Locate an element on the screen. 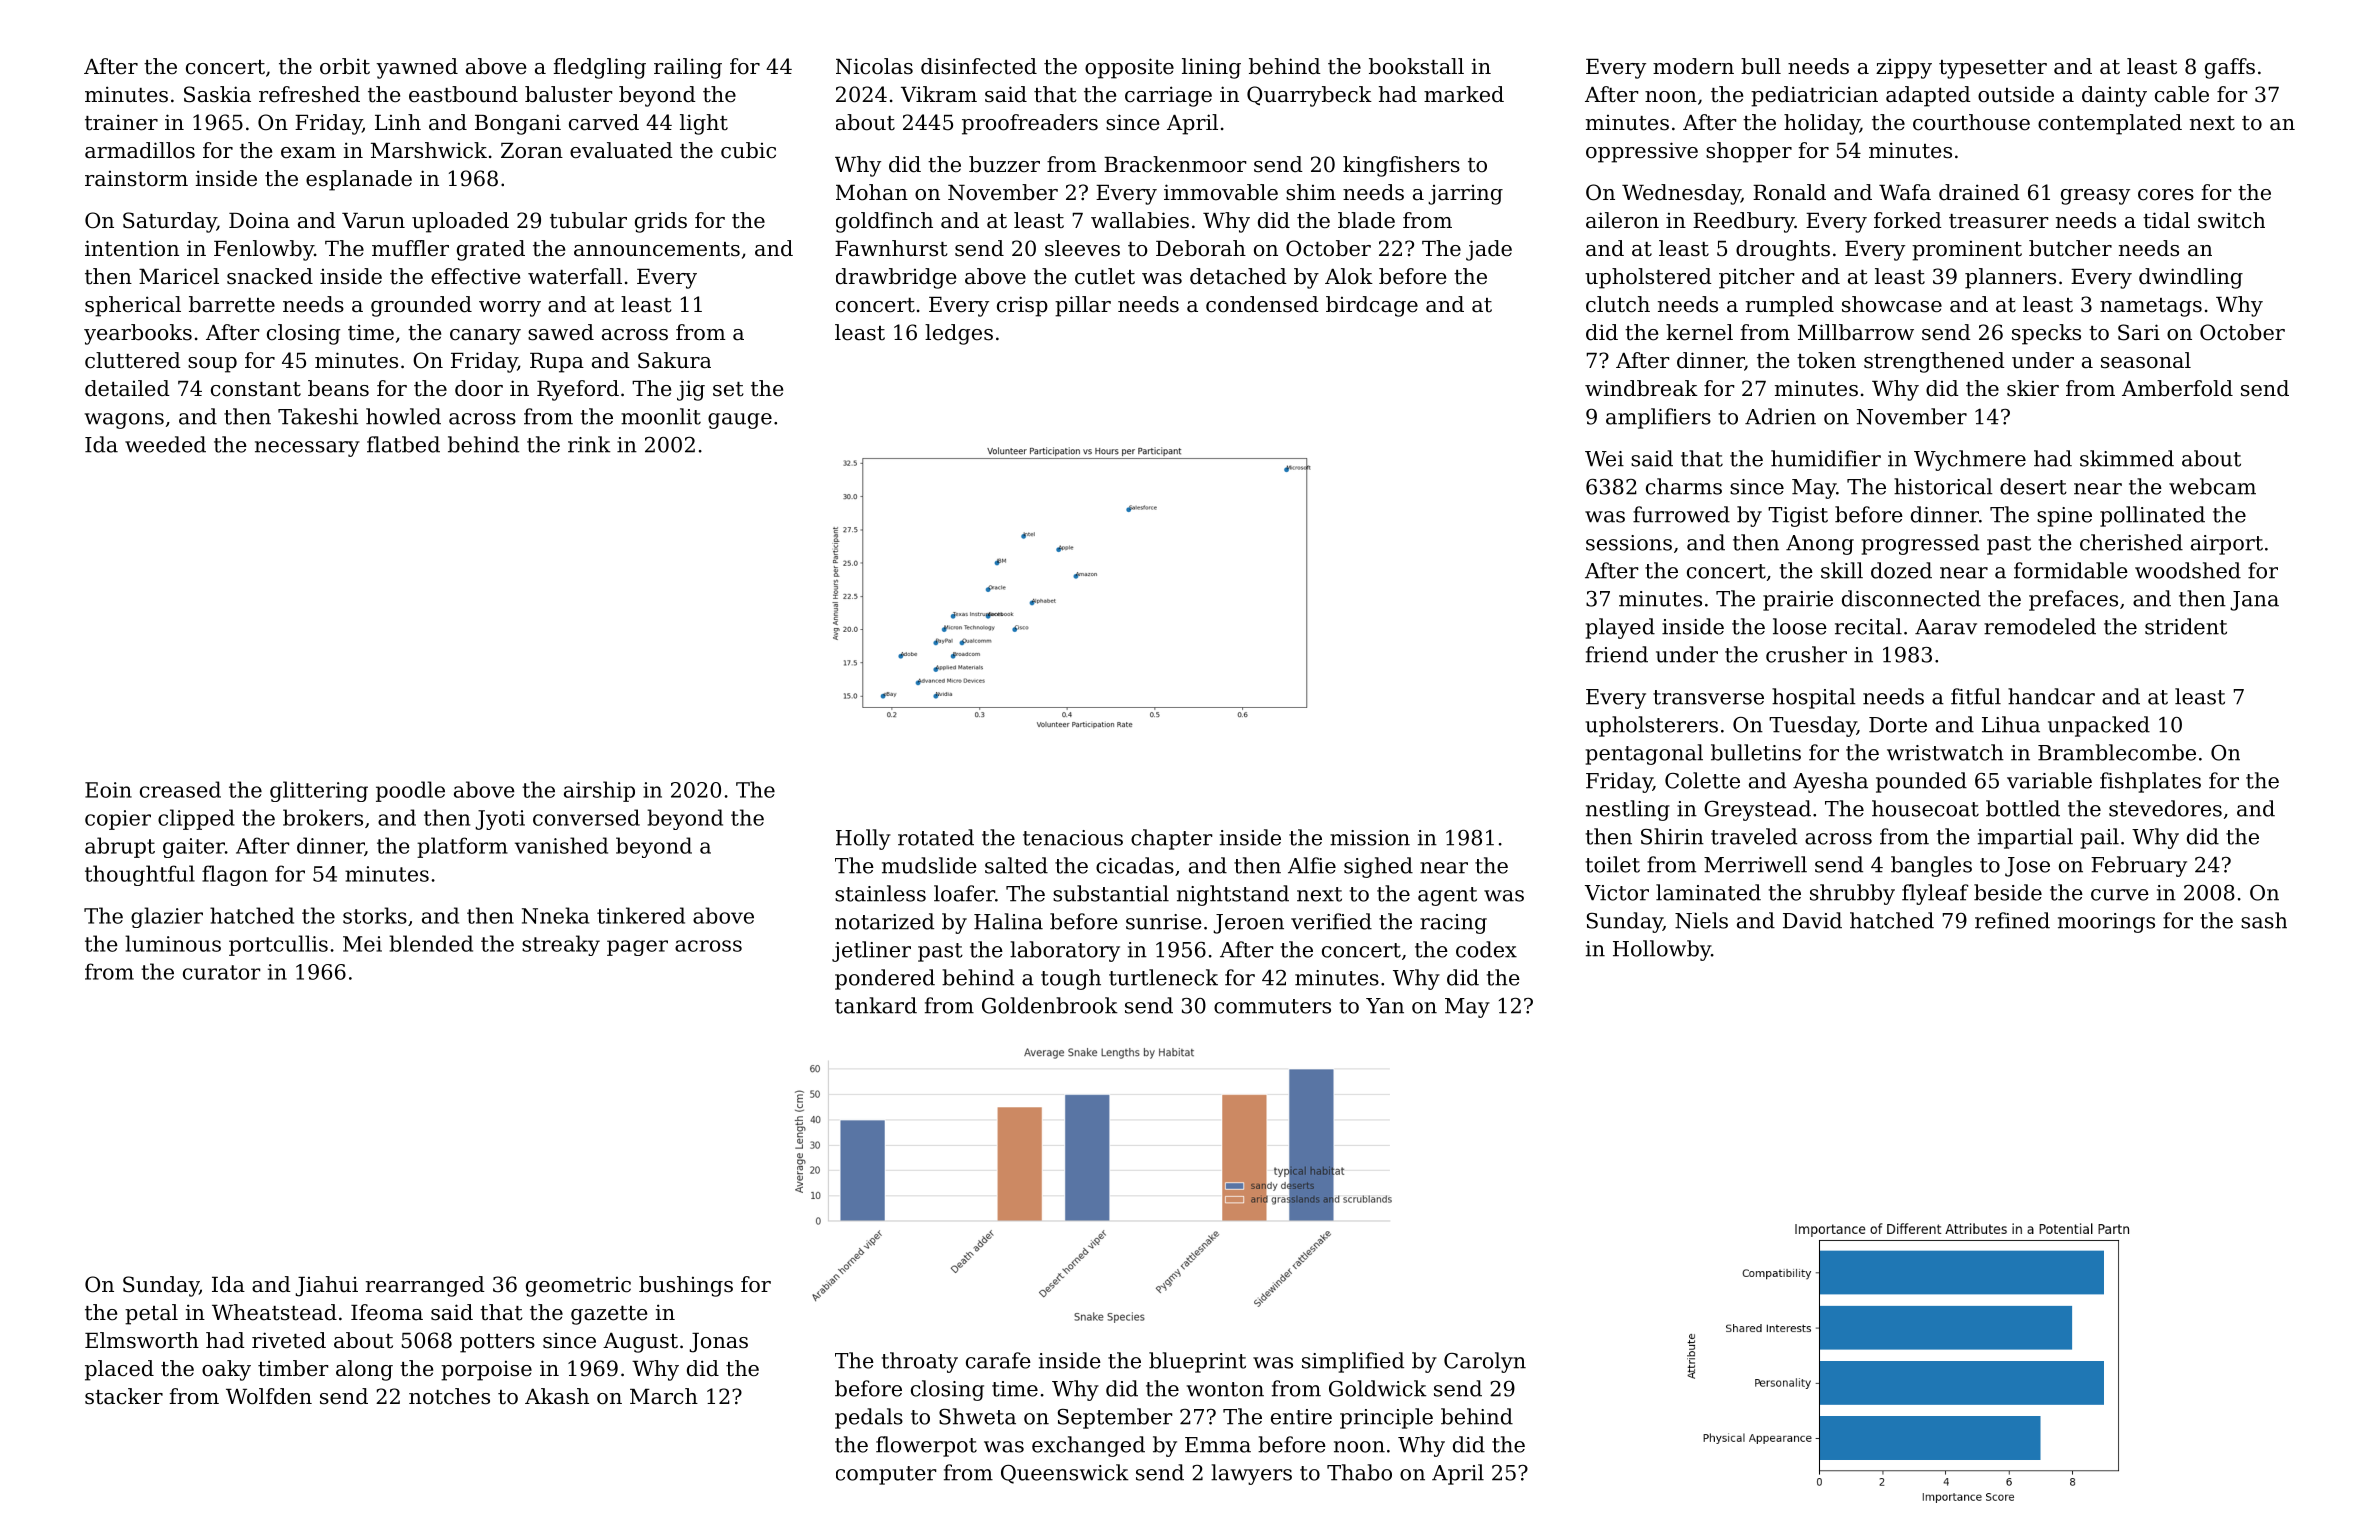 The width and height of the screenshot is (2380, 1540). buzzer is located at coordinates (1004, 164).
